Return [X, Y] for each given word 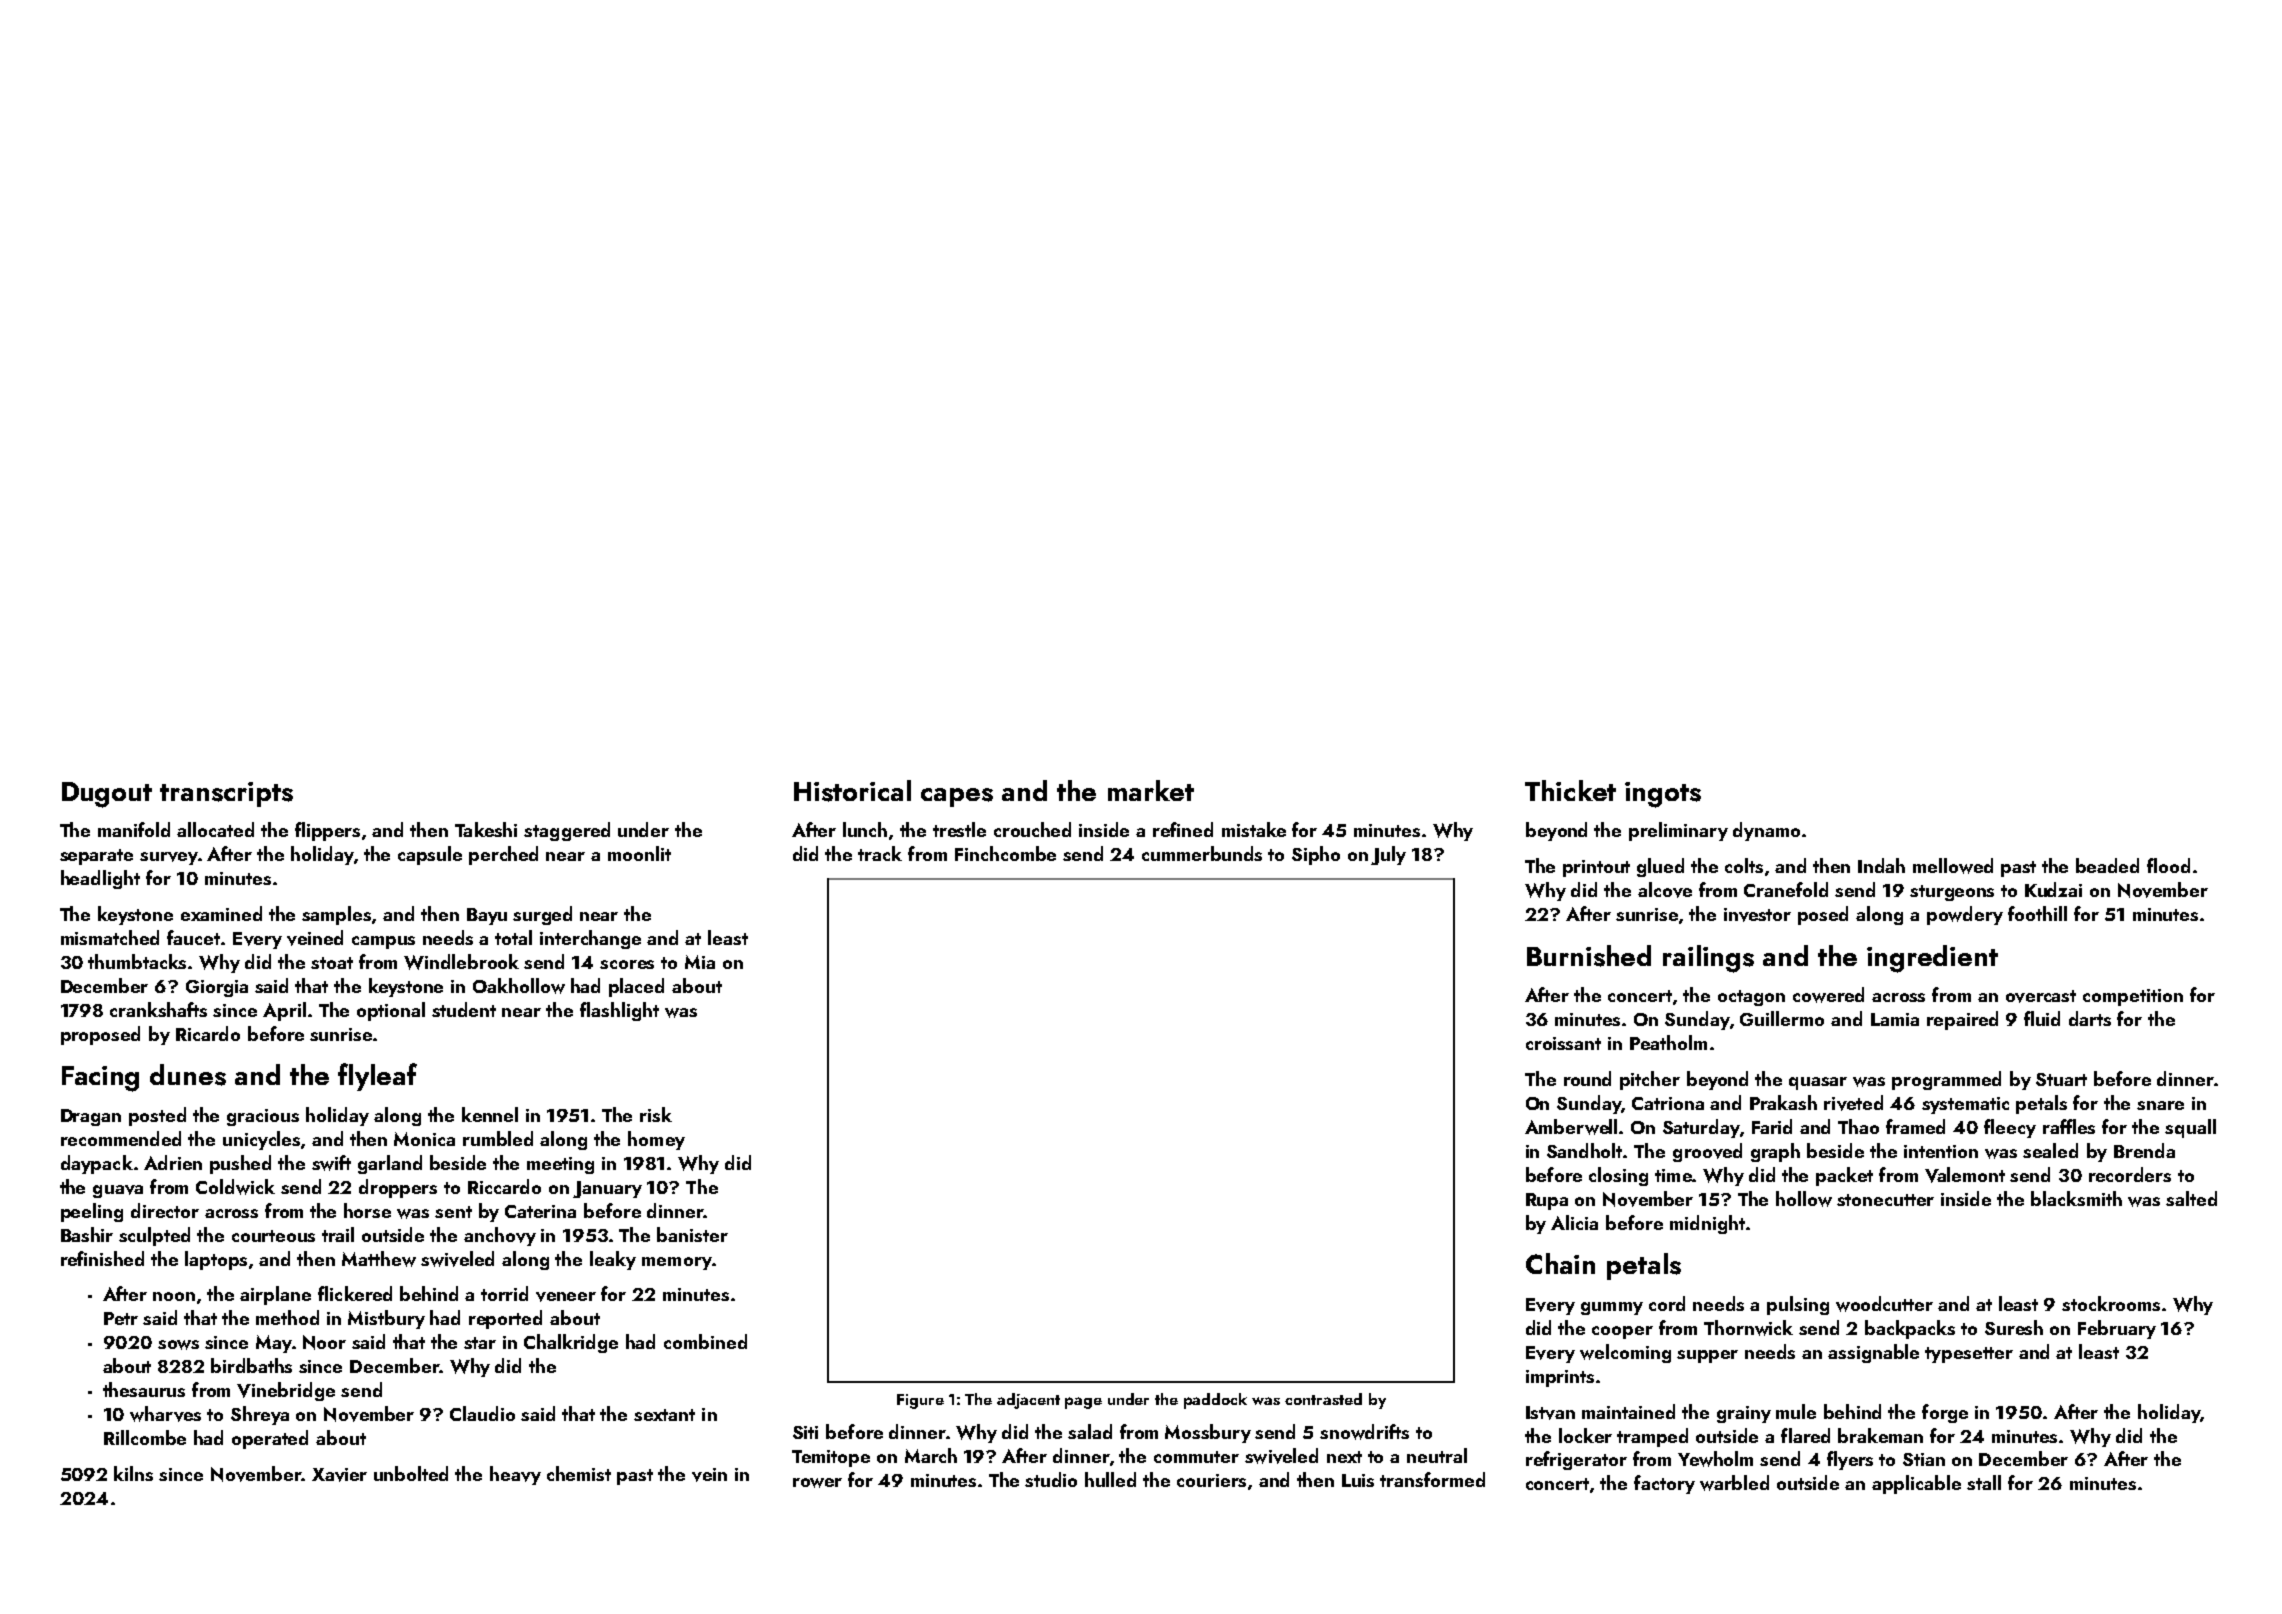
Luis [1358, 1480]
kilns [133, 1473]
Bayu [487, 916]
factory [1664, 1484]
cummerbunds [1202, 853]
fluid [2042, 1018]
